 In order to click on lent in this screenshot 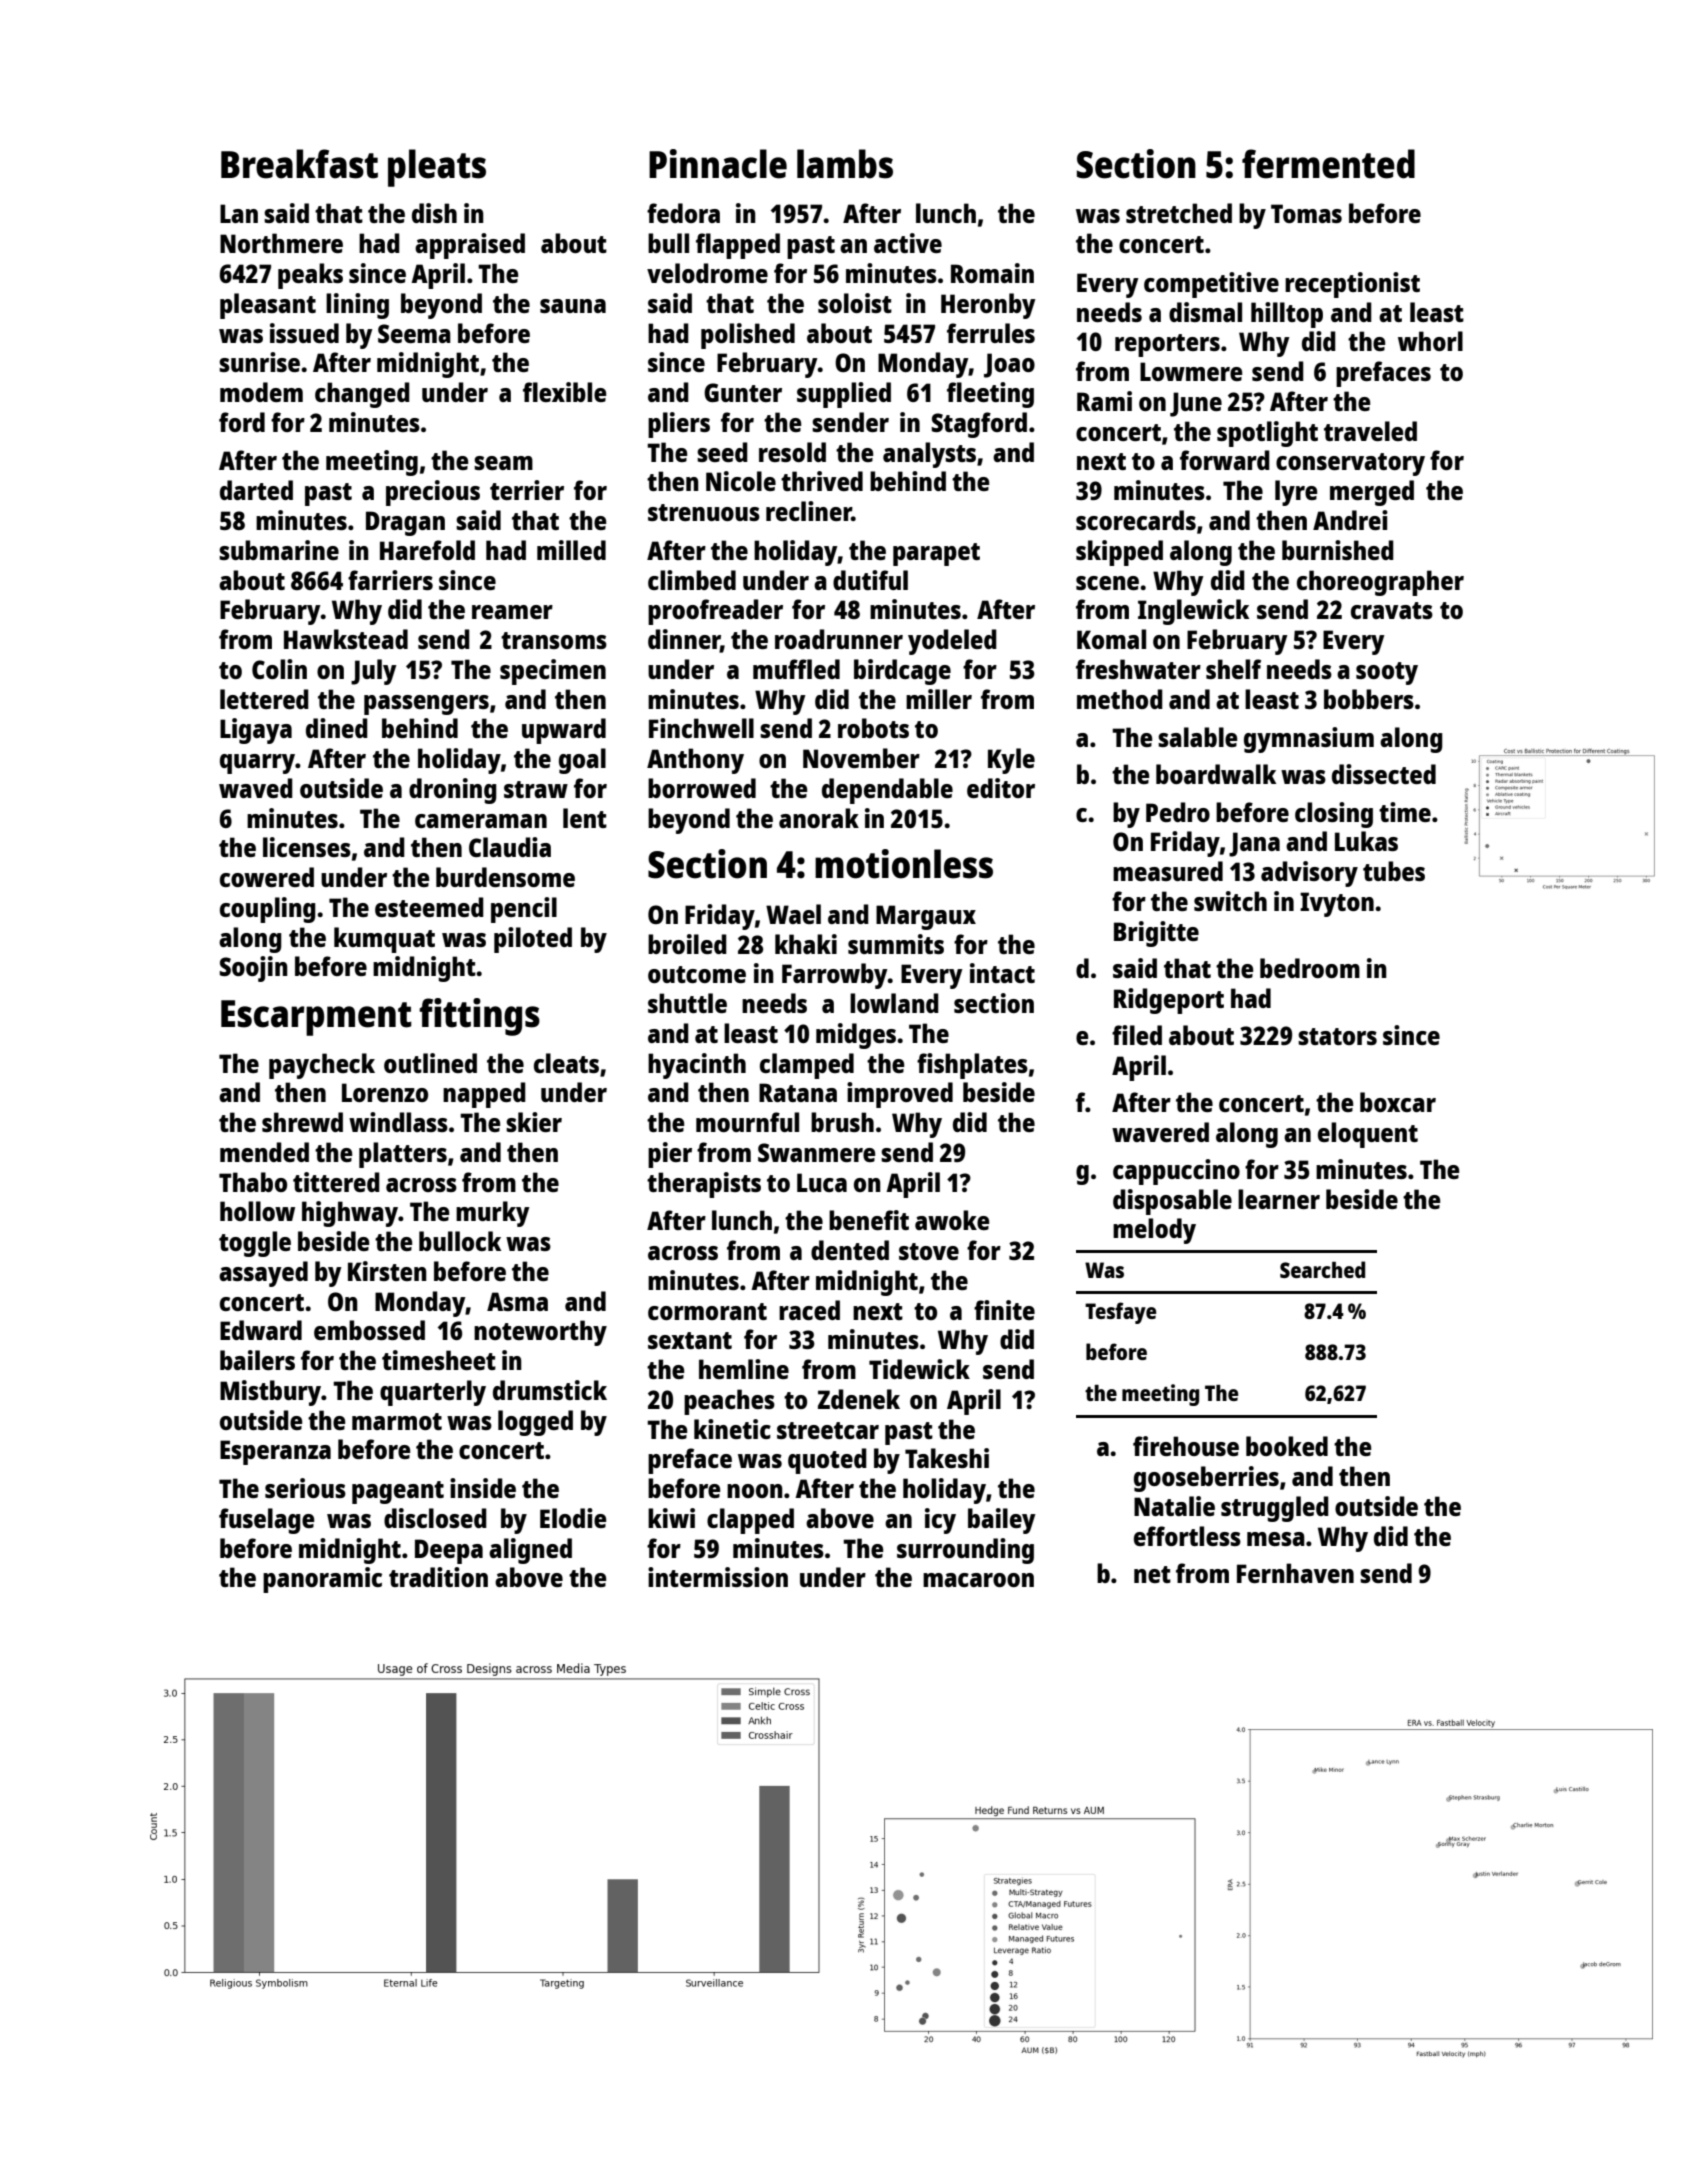, I will do `click(585, 818)`.
